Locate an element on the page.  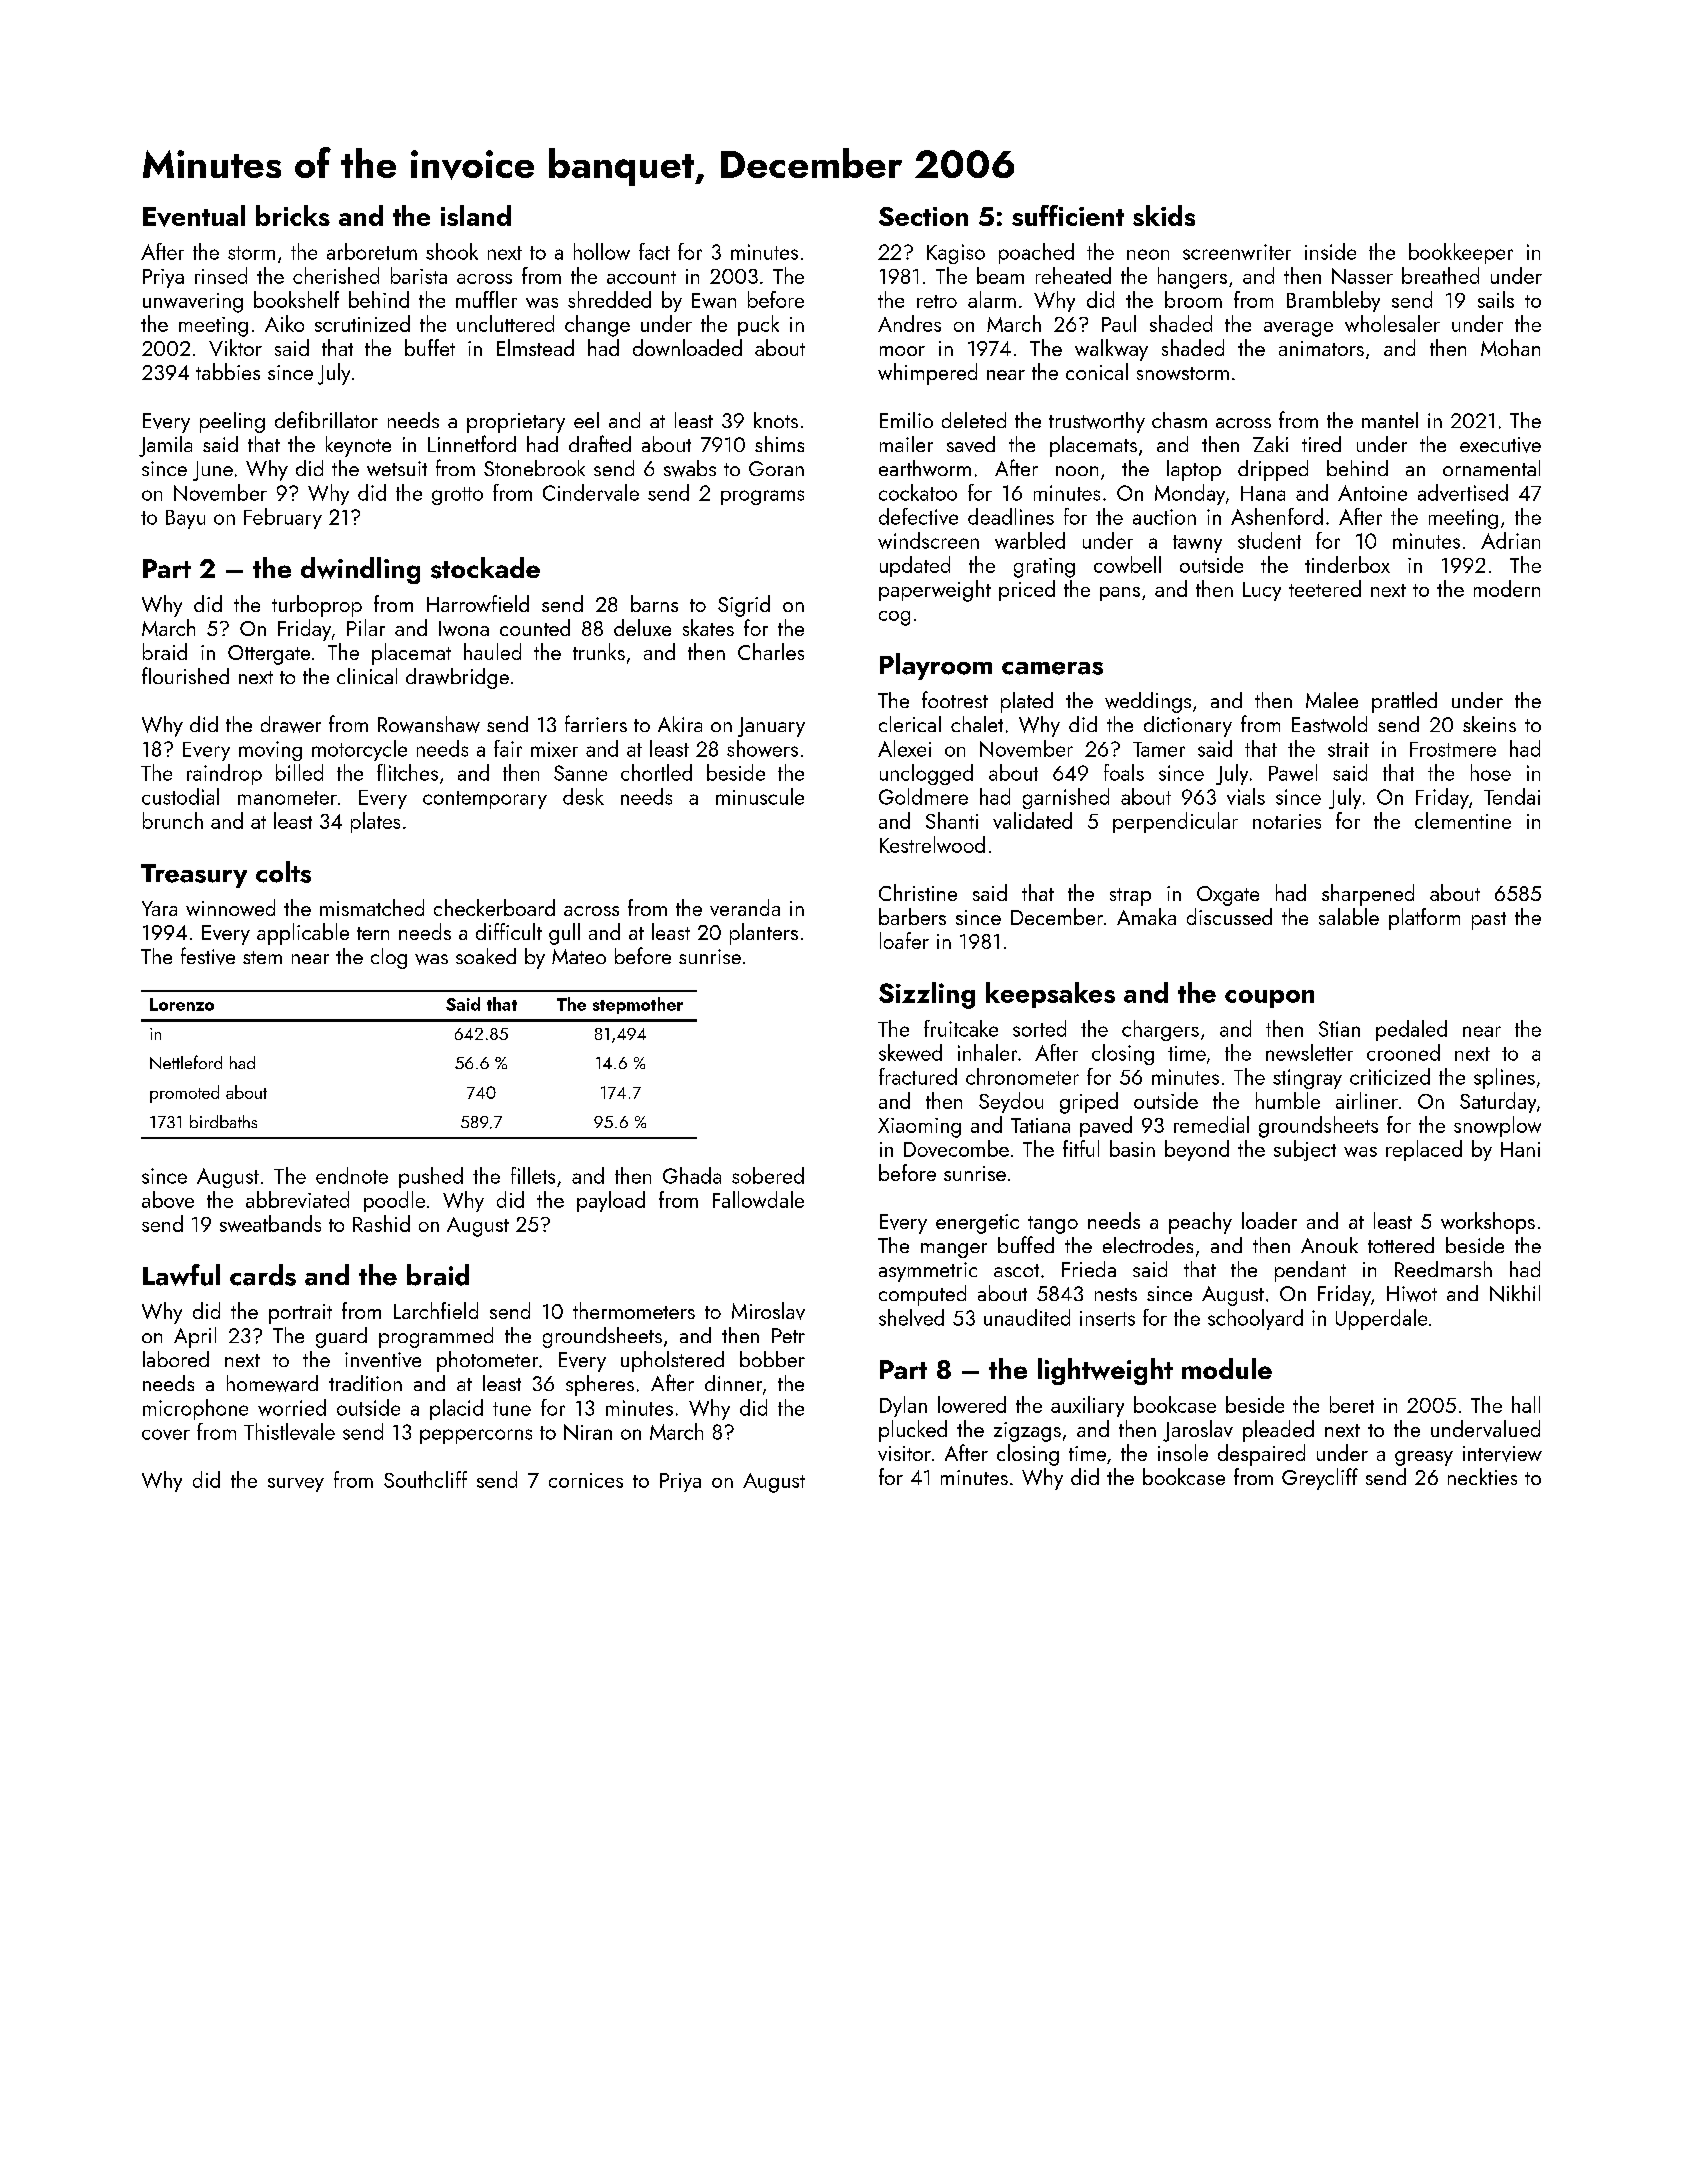
April is located at coordinates (195, 1337).
